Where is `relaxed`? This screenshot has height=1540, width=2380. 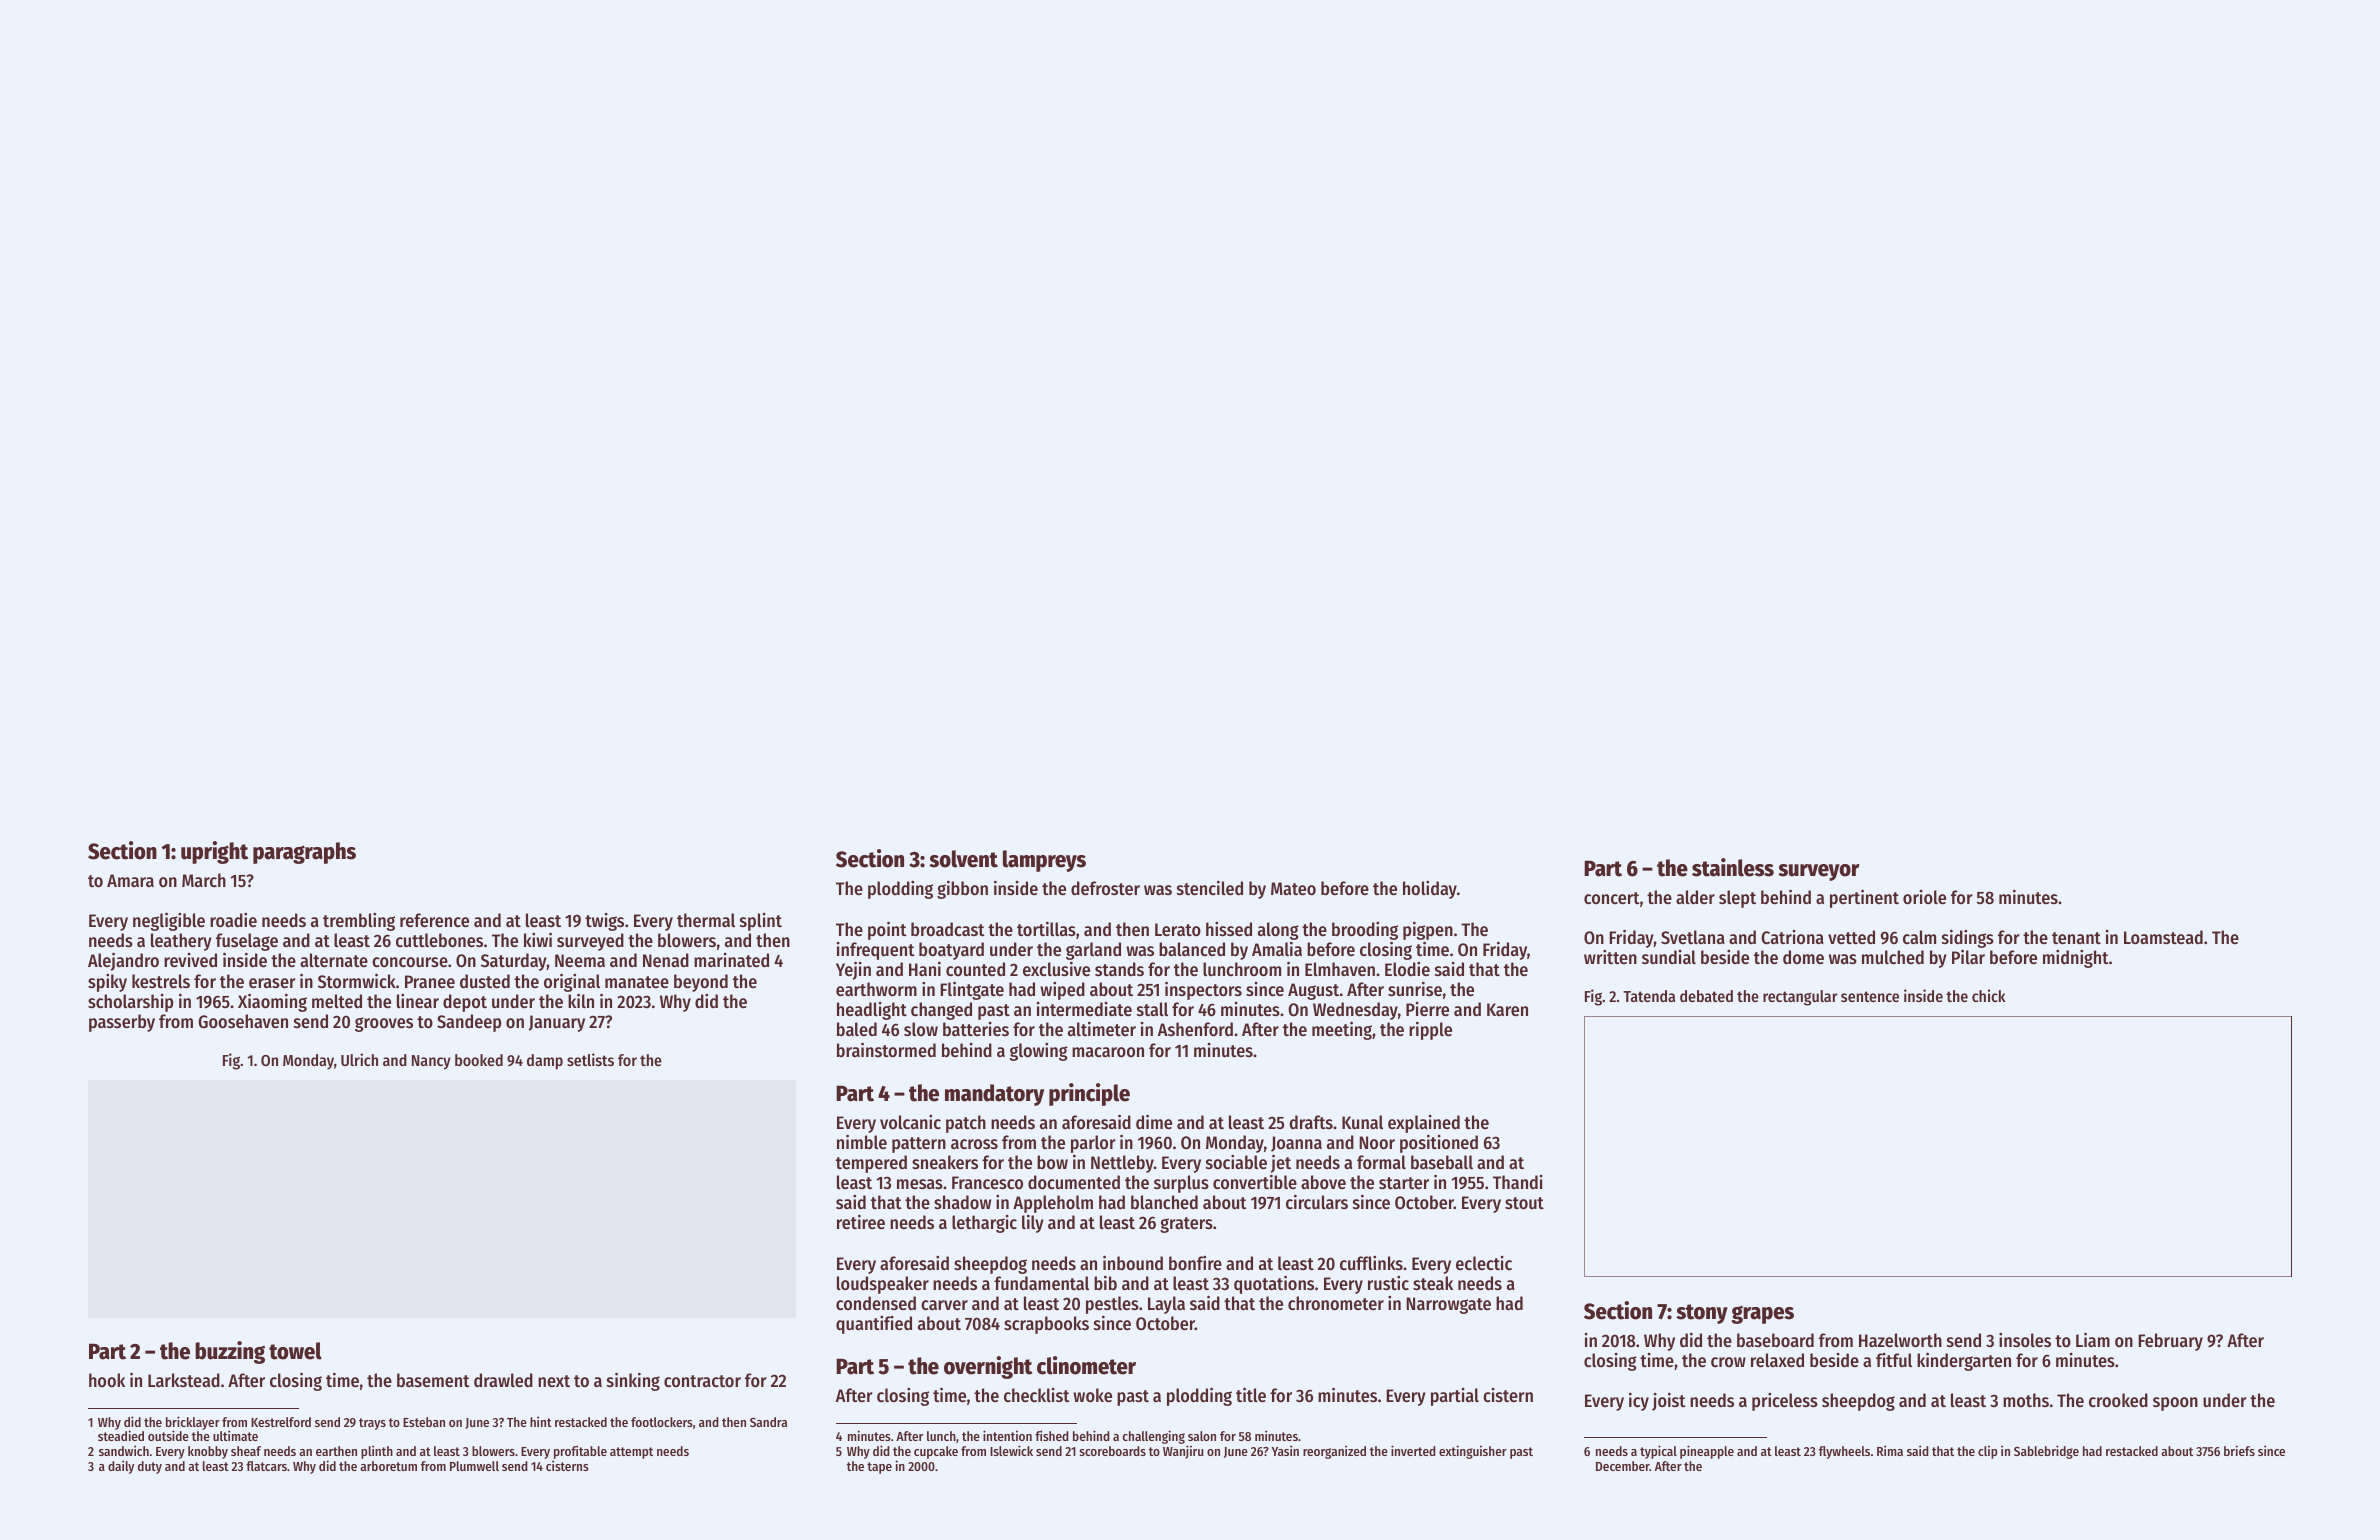 relaxed is located at coordinates (1777, 1360).
